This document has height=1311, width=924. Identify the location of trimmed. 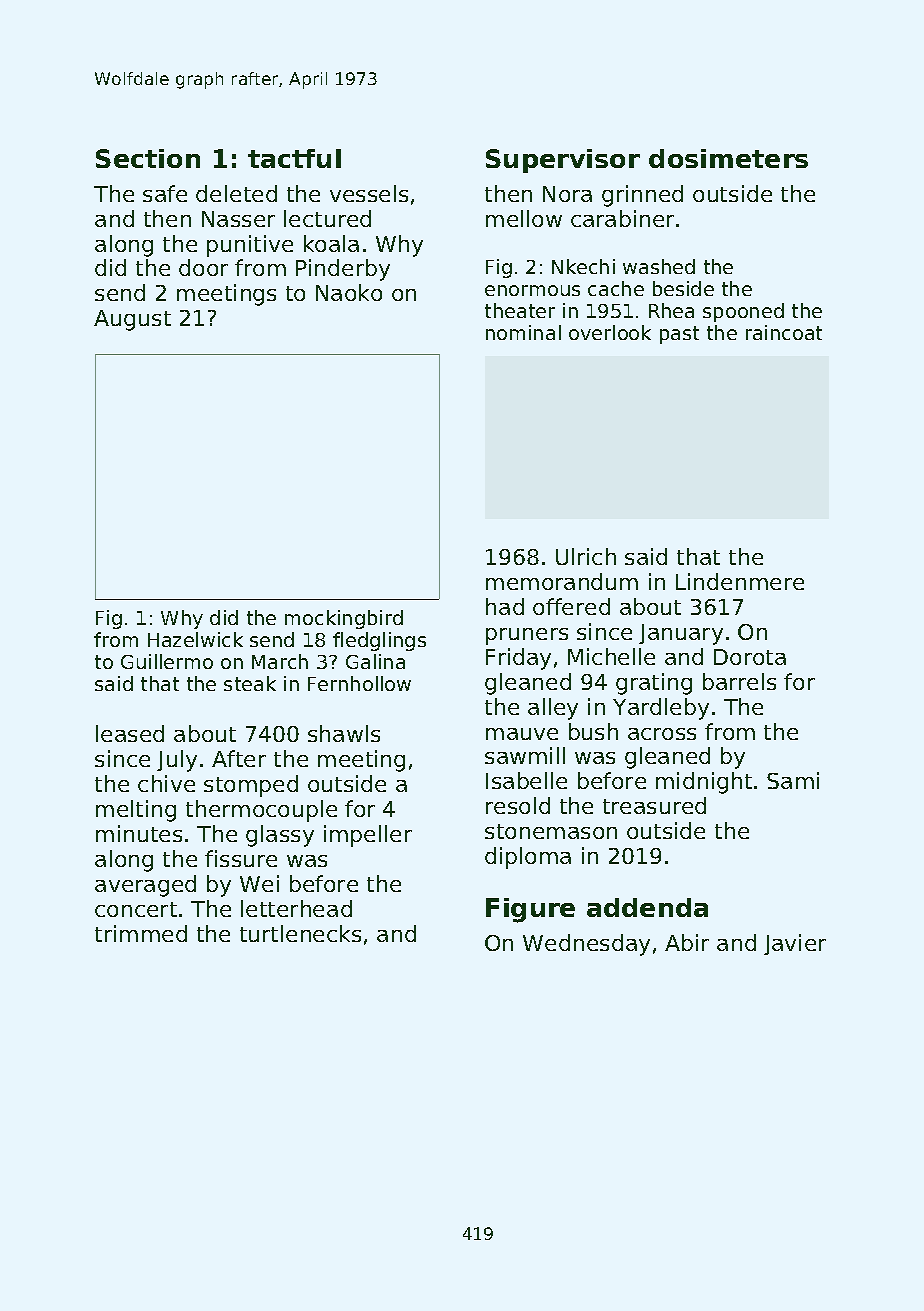
(141, 933).
